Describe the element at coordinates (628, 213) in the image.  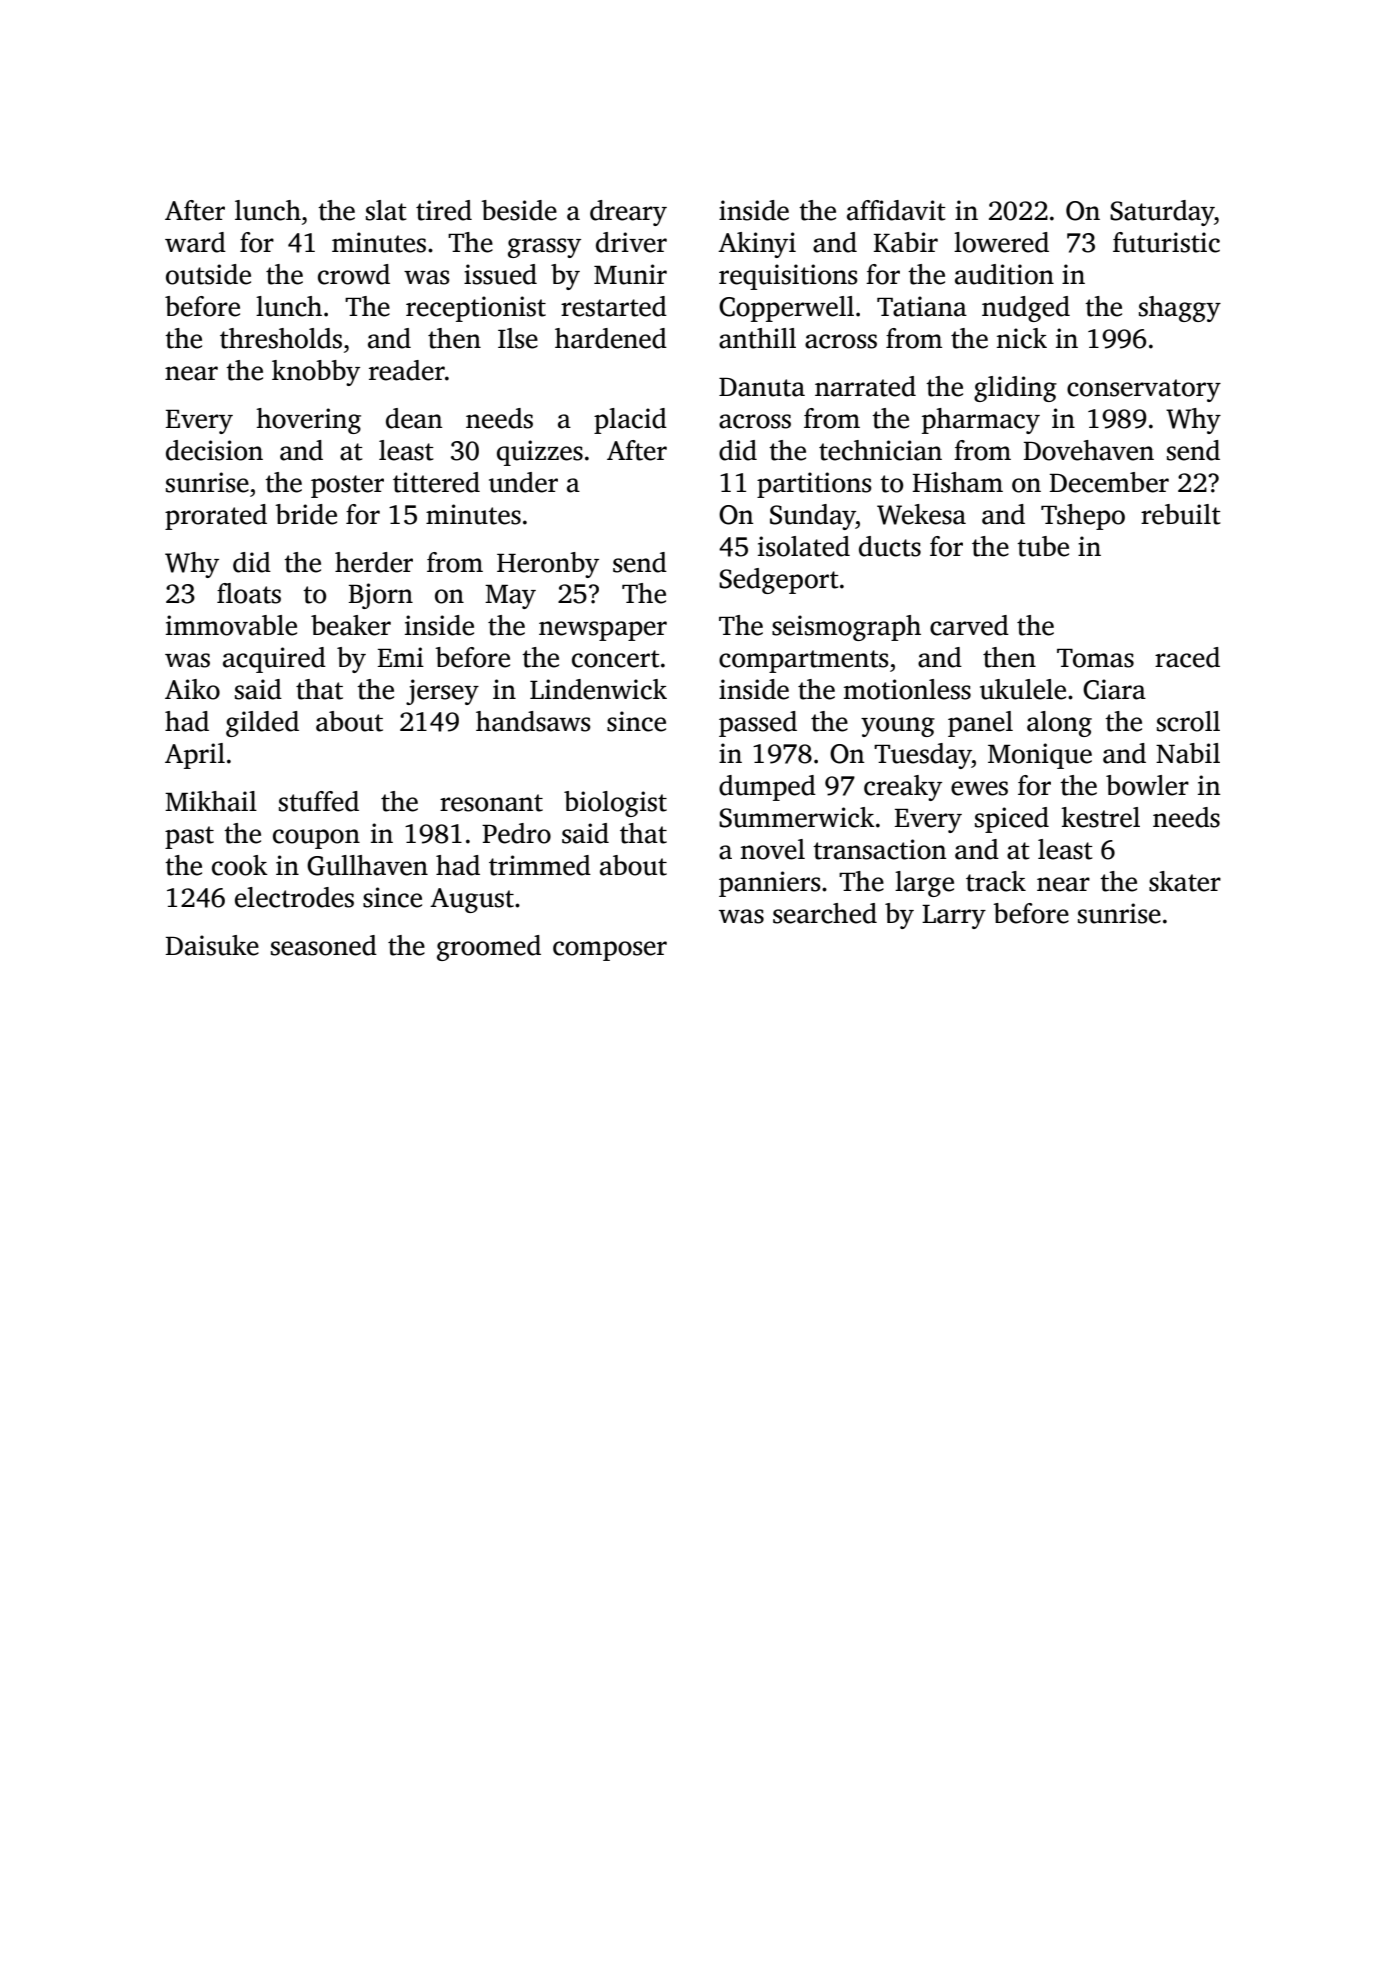
I see `dreary` at that location.
